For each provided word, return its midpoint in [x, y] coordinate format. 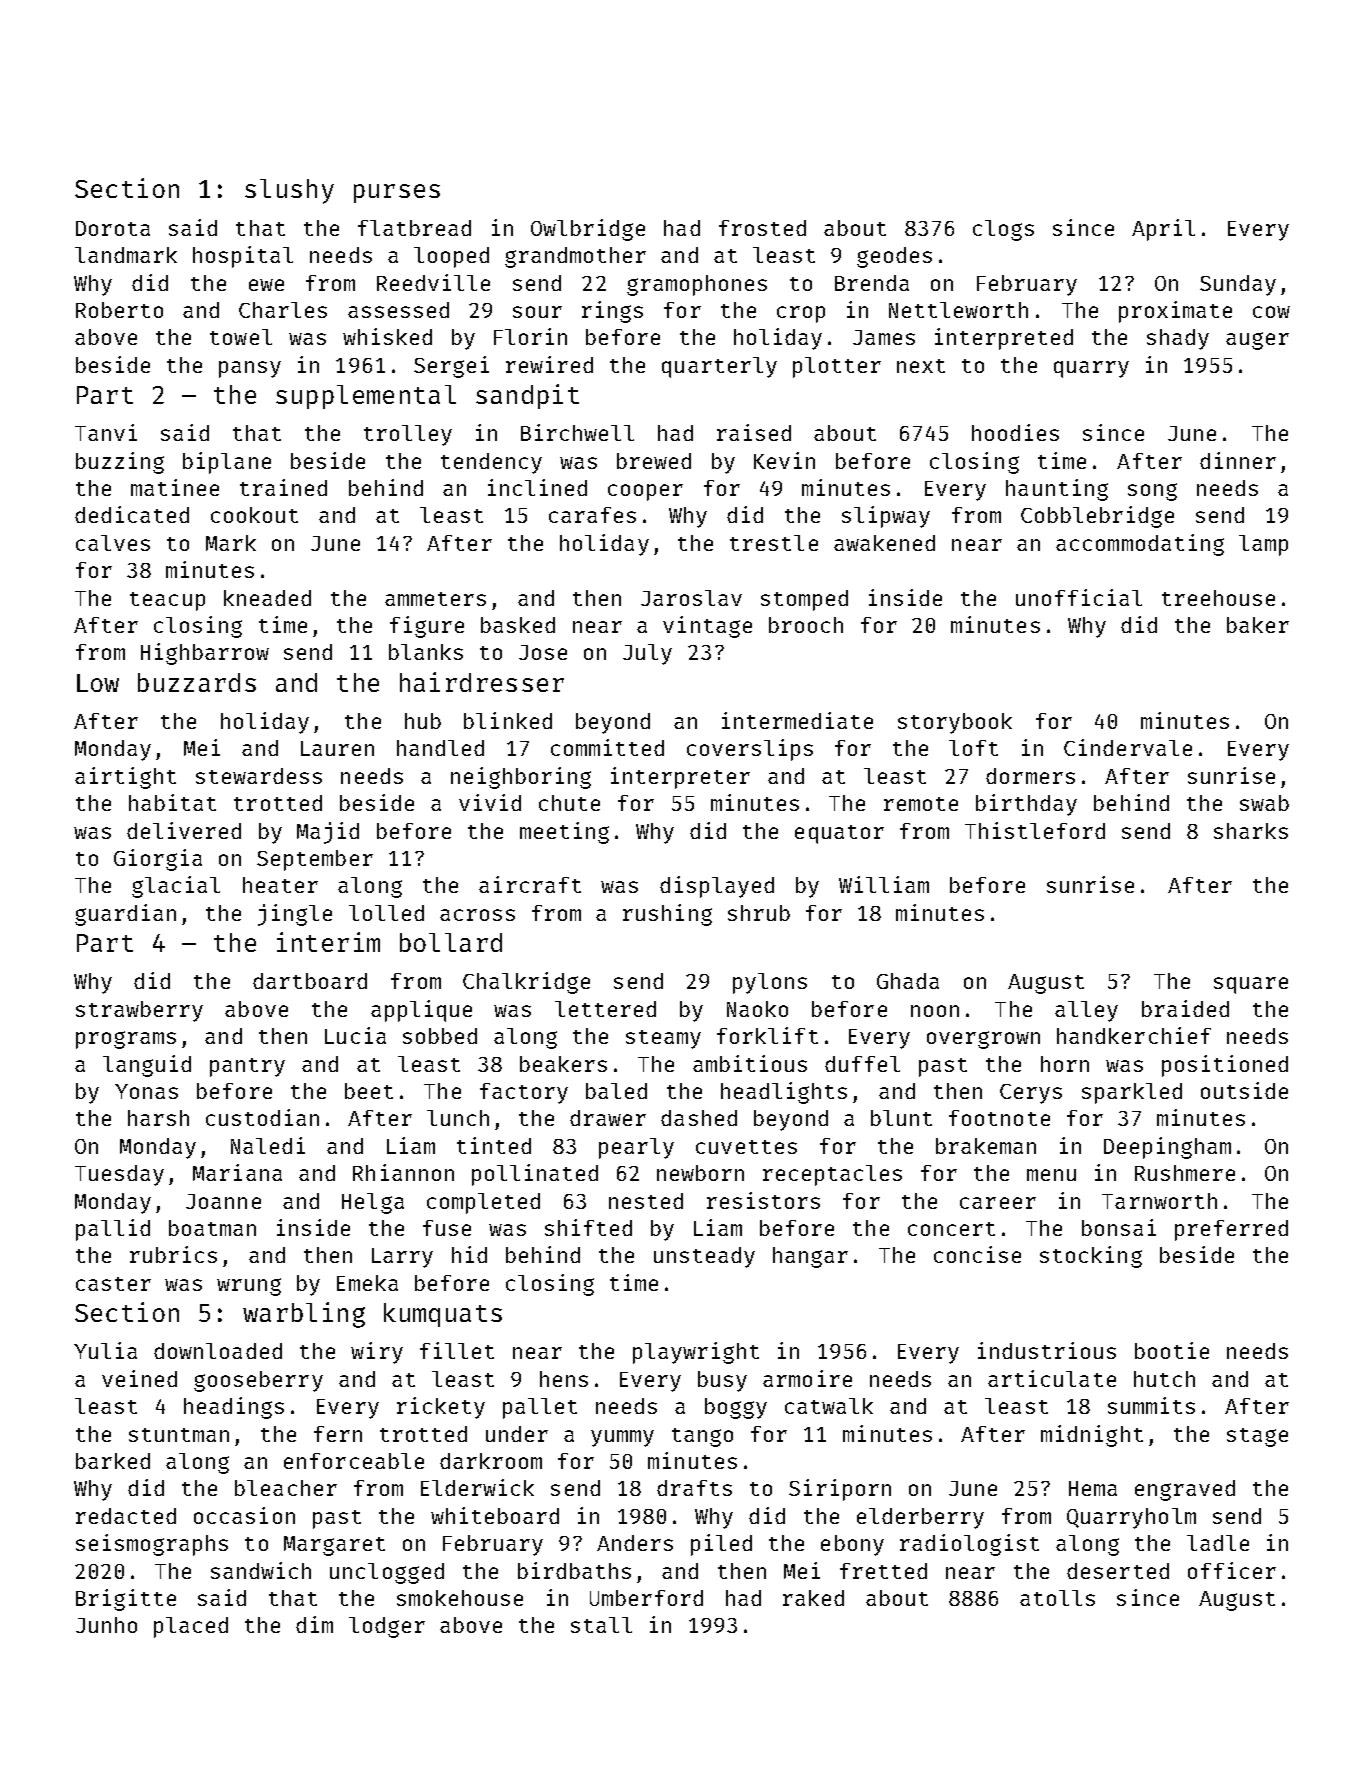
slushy [289, 191]
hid [469, 1254]
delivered [184, 830]
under [517, 1434]
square [1251, 985]
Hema [1093, 1488]
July [647, 654]
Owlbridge [588, 230]
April [1163, 230]
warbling [304, 1315]
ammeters [435, 599]
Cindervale [1128, 747]
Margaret [334, 1546]
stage [1257, 1437]
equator [839, 834]
